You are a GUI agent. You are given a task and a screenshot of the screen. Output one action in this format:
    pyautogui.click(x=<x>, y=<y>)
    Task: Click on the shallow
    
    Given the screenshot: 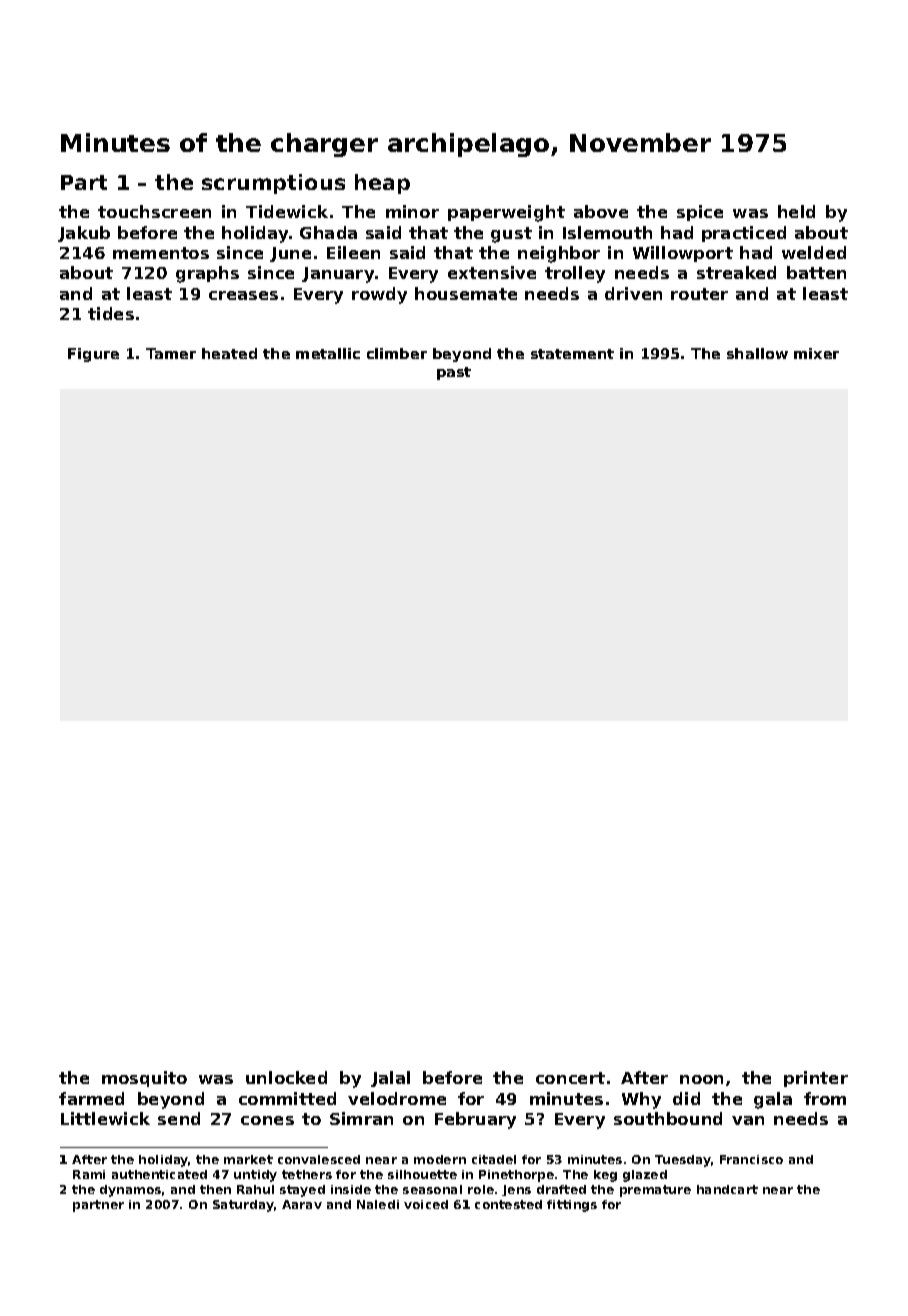 What is the action you would take?
    pyautogui.click(x=757, y=353)
